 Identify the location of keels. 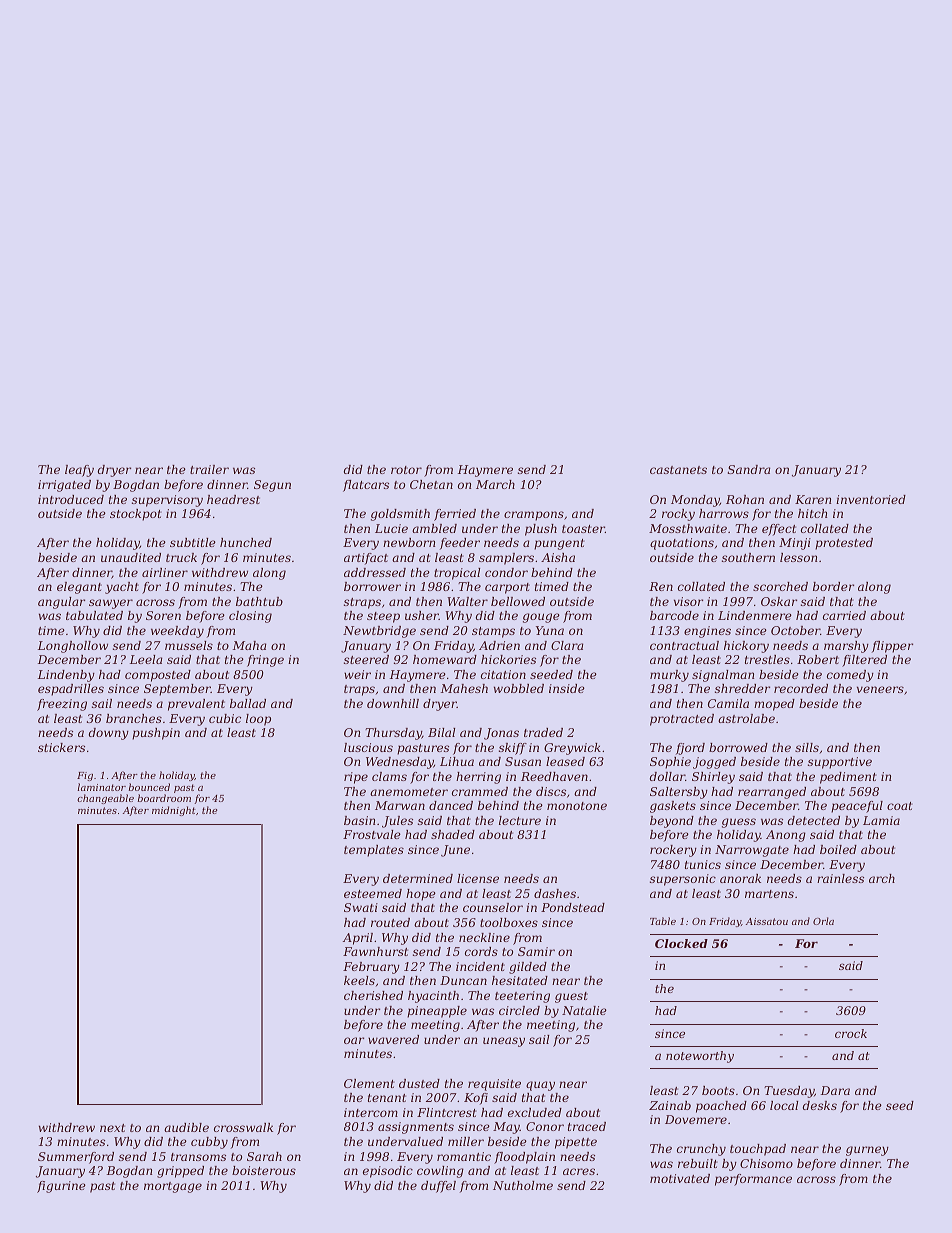
(359, 980).
